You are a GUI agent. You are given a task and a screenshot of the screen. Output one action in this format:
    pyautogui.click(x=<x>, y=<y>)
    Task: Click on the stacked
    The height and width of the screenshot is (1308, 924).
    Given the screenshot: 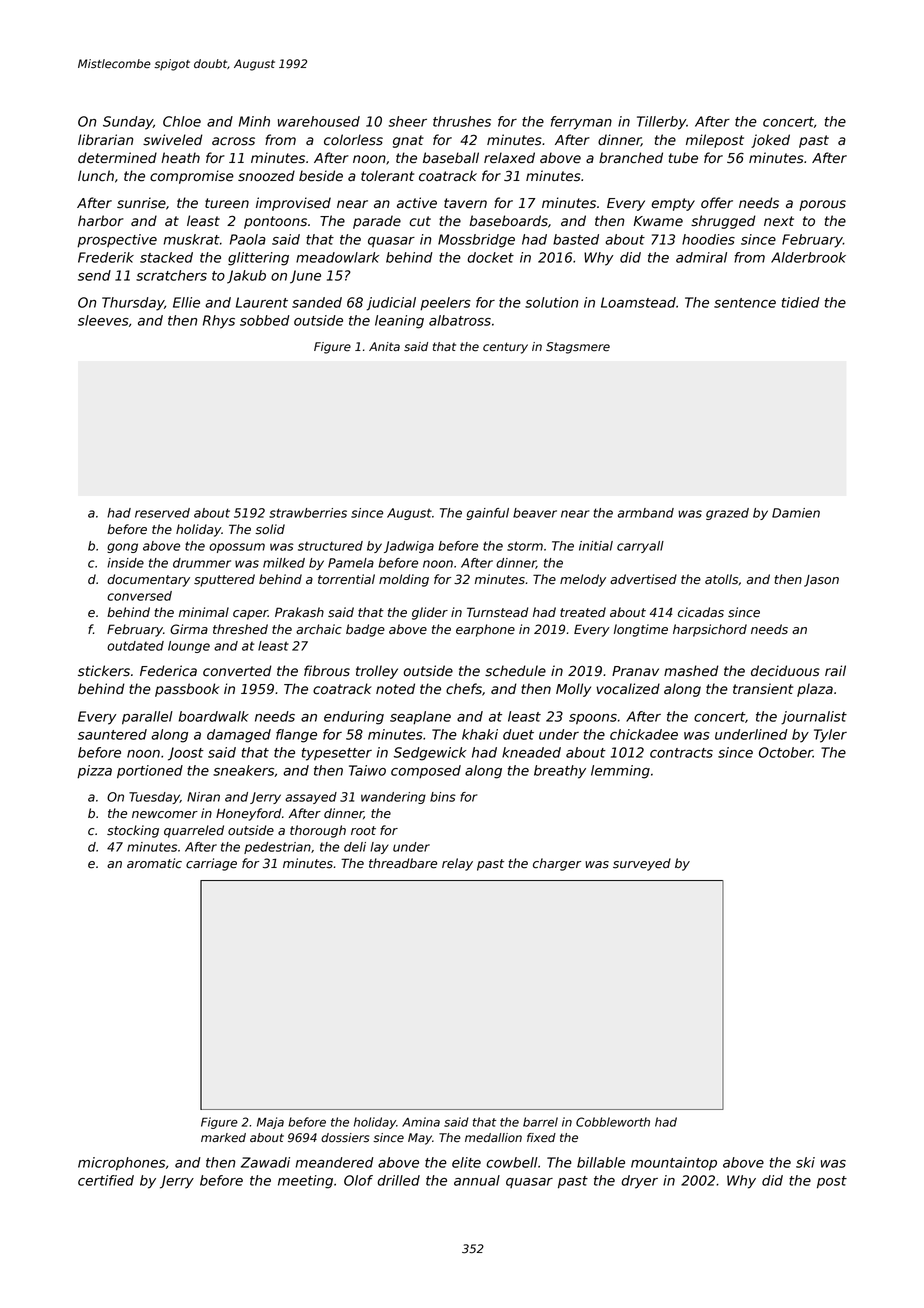 What is the action you would take?
    pyautogui.click(x=166, y=257)
